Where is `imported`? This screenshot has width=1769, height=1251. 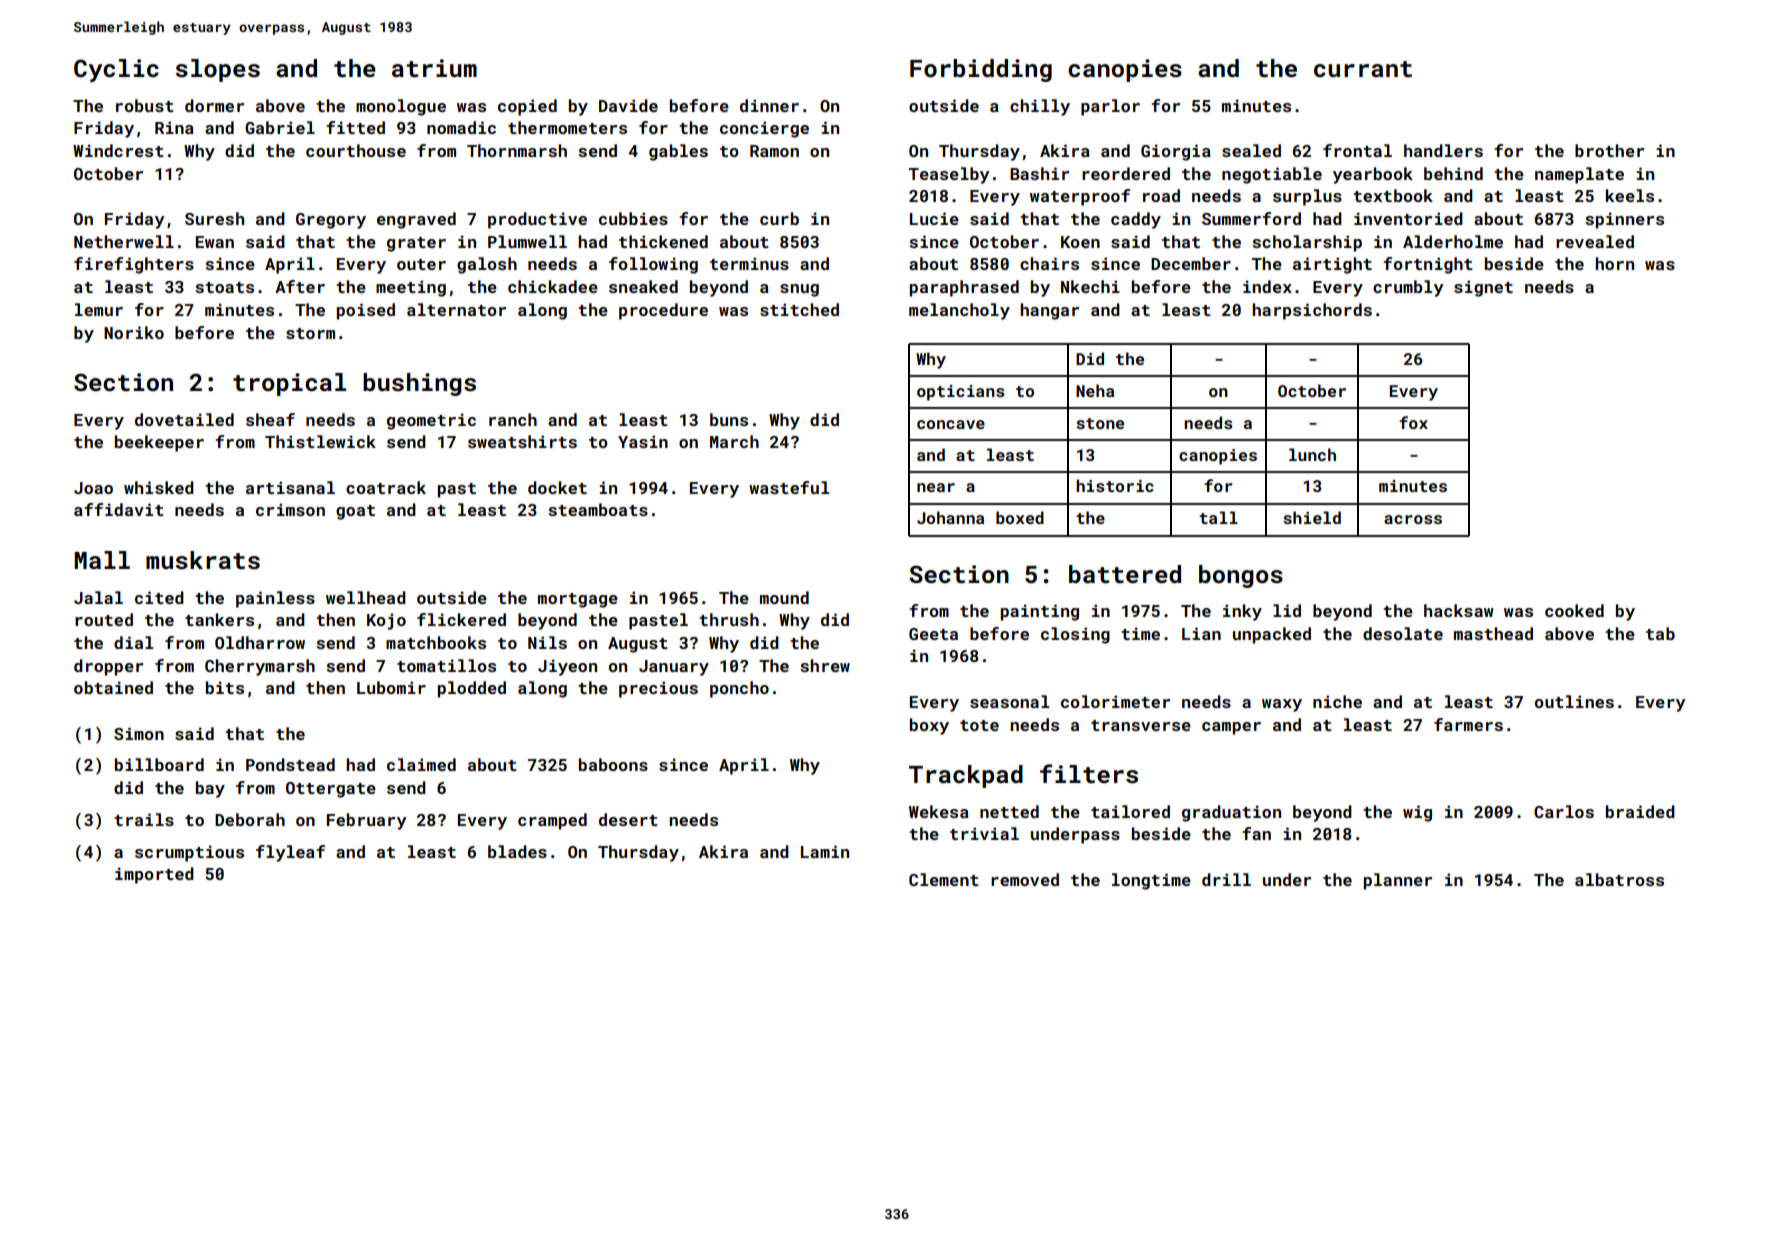
imported is located at coordinates (154, 875).
